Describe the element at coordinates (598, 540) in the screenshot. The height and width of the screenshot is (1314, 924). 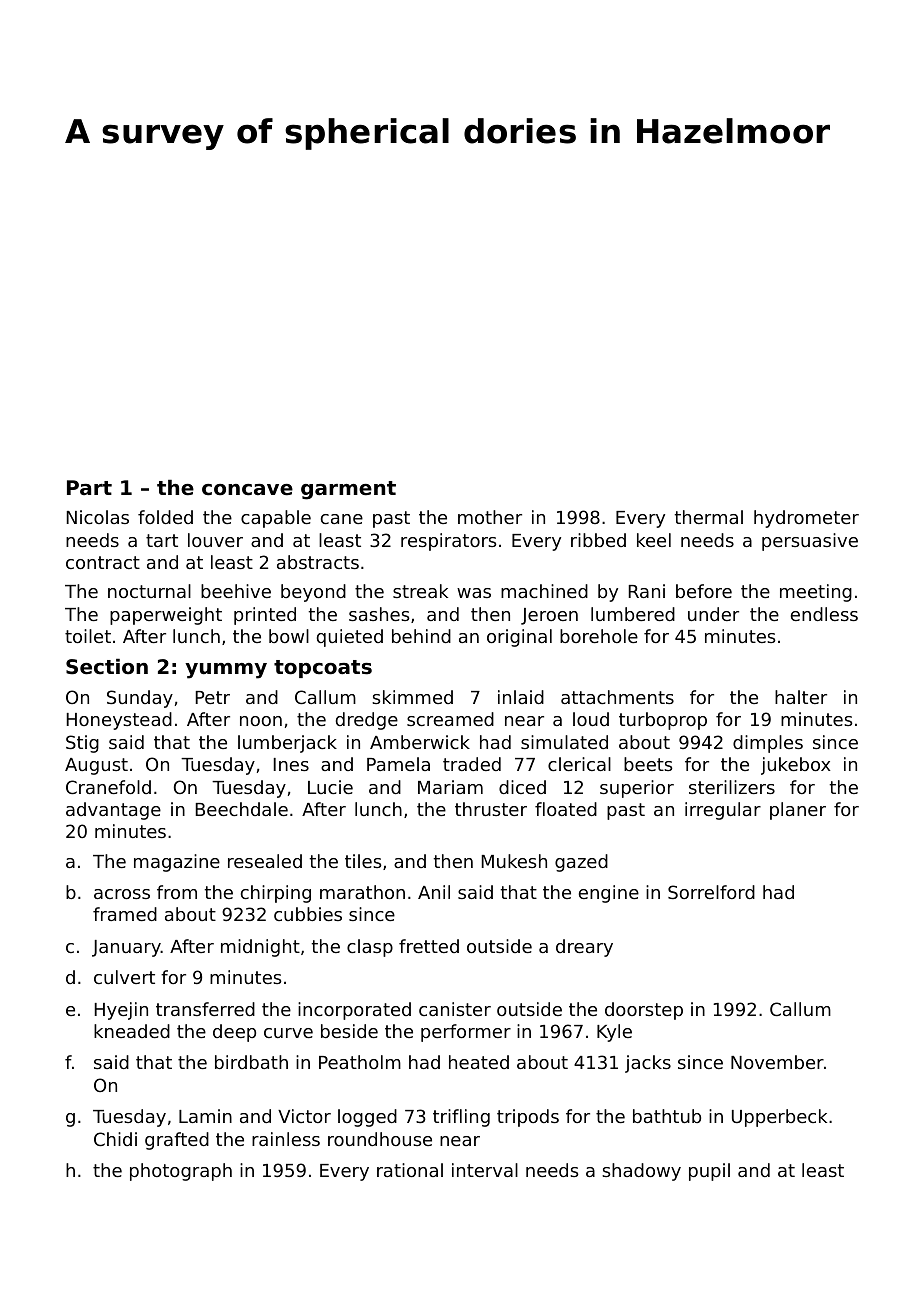
I see `ribbed` at that location.
